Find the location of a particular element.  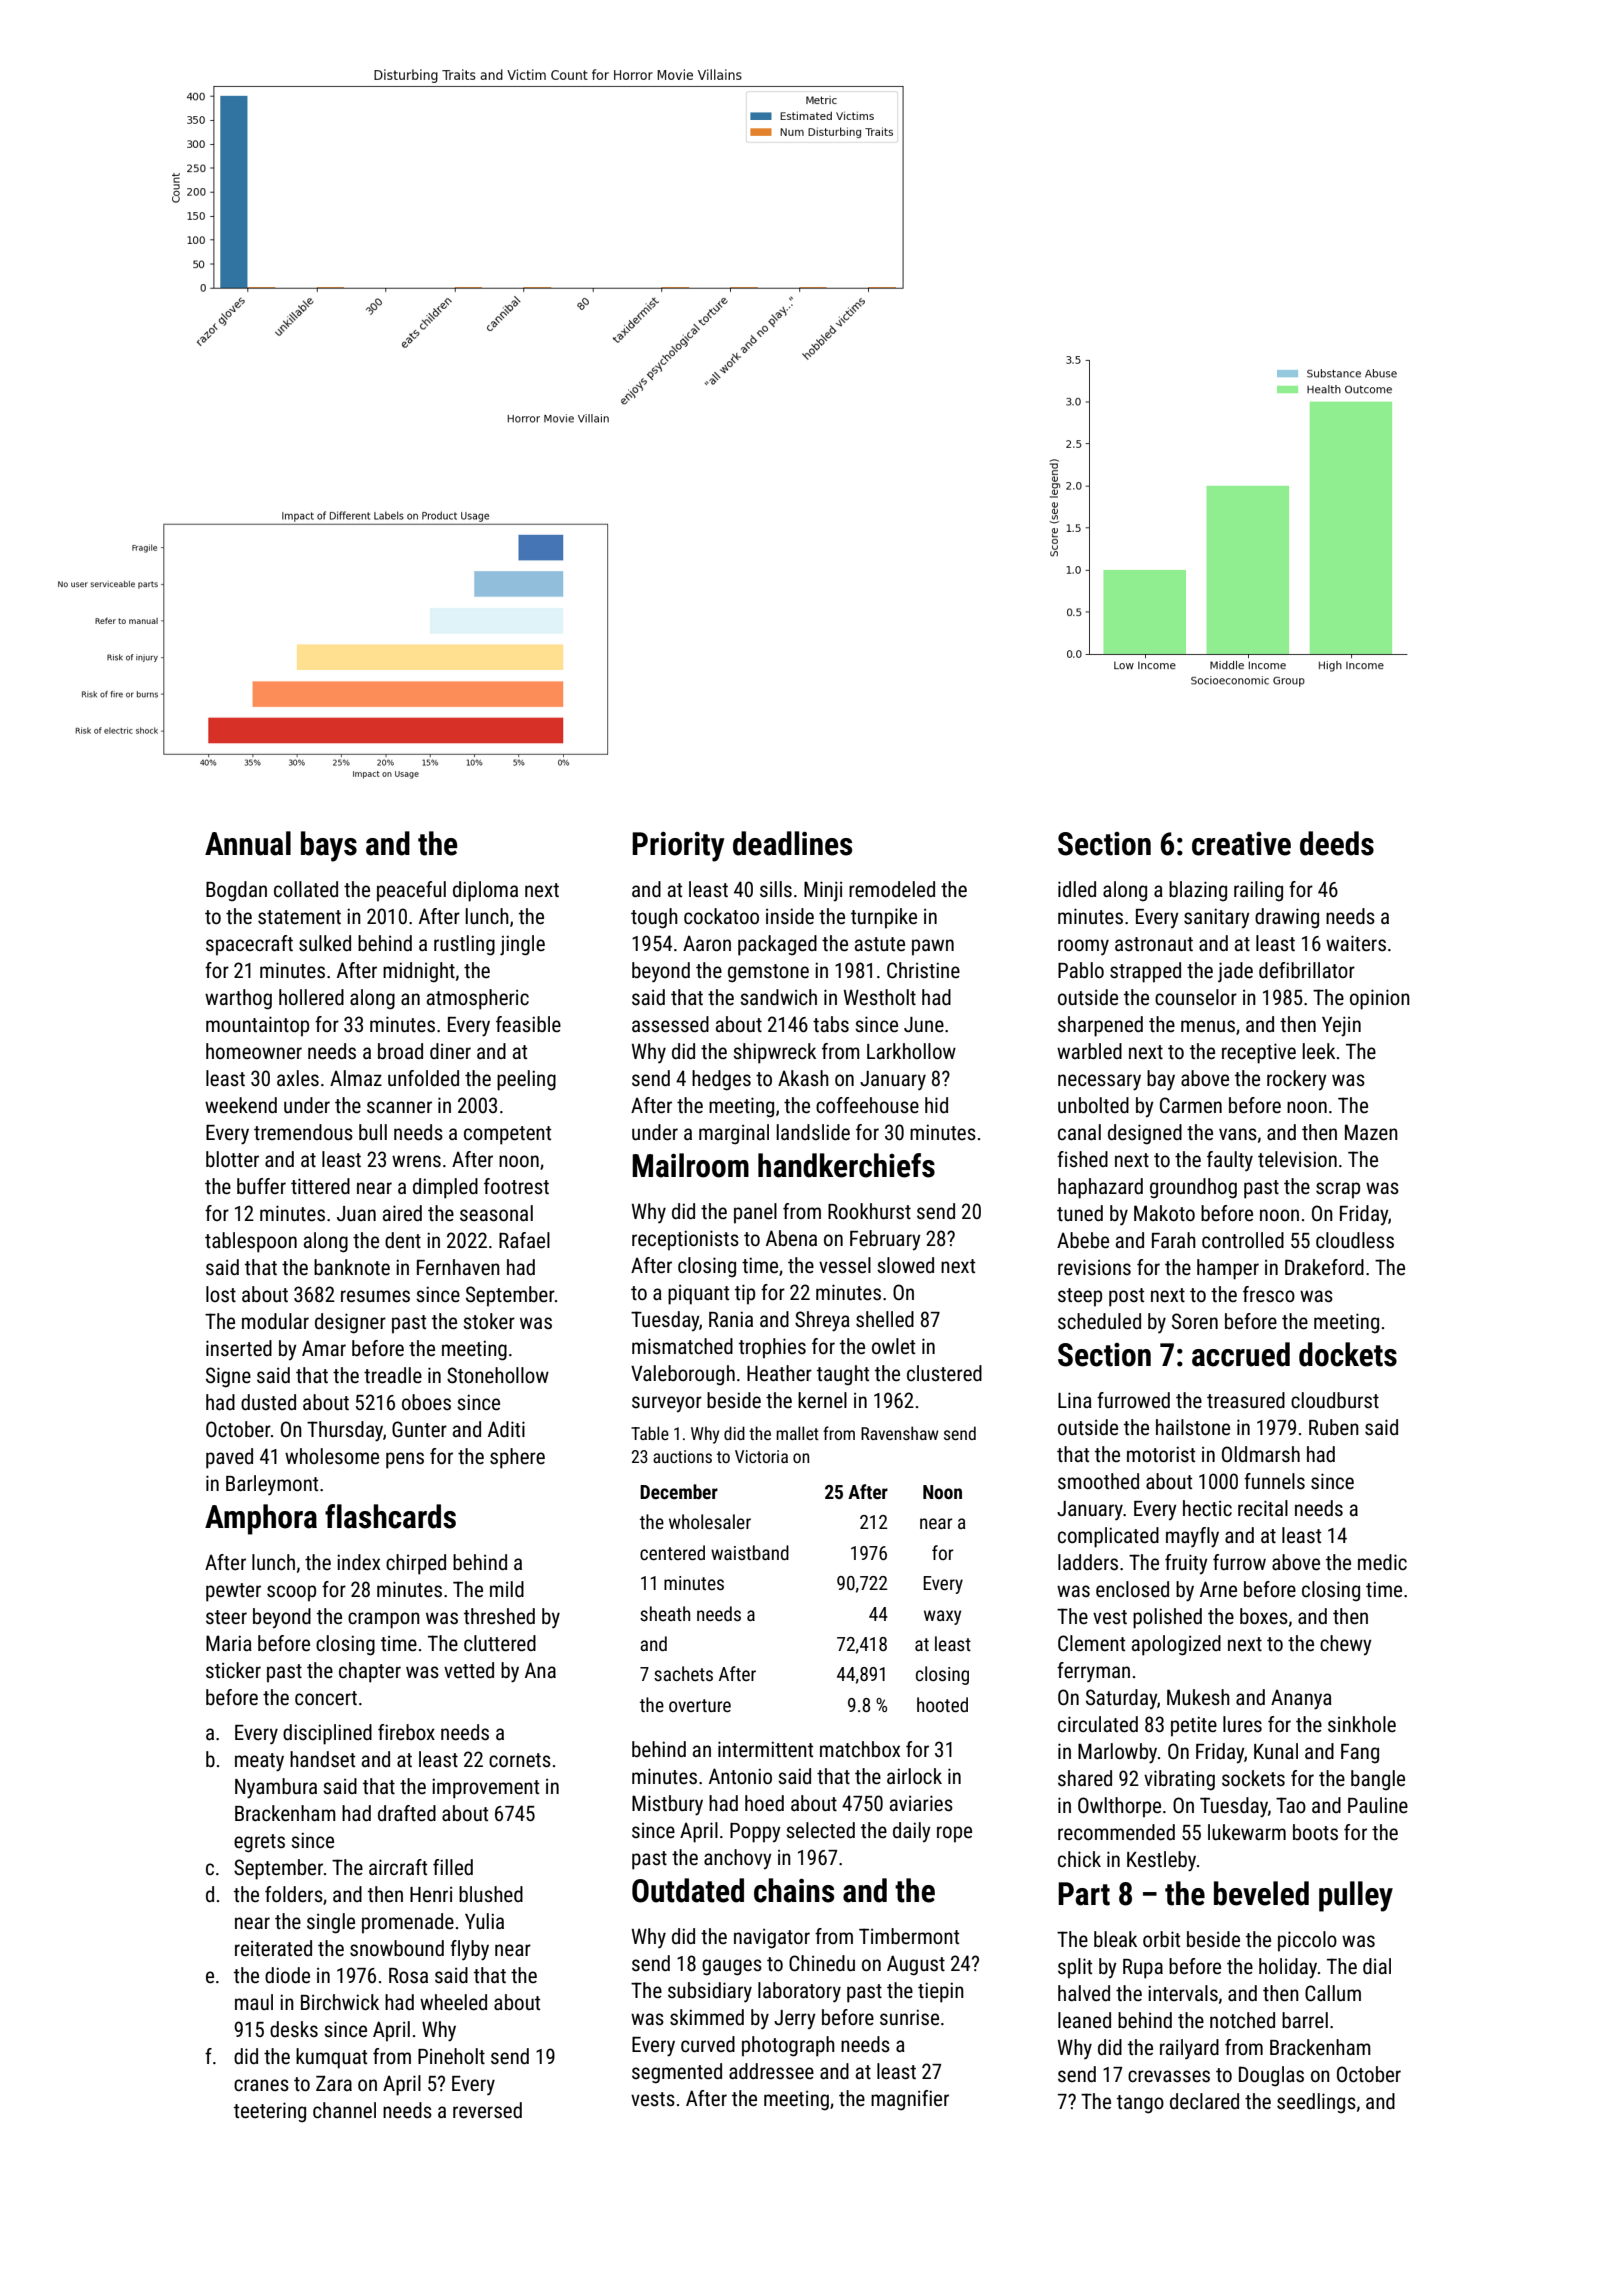

reiterated is located at coordinates (273, 1948).
